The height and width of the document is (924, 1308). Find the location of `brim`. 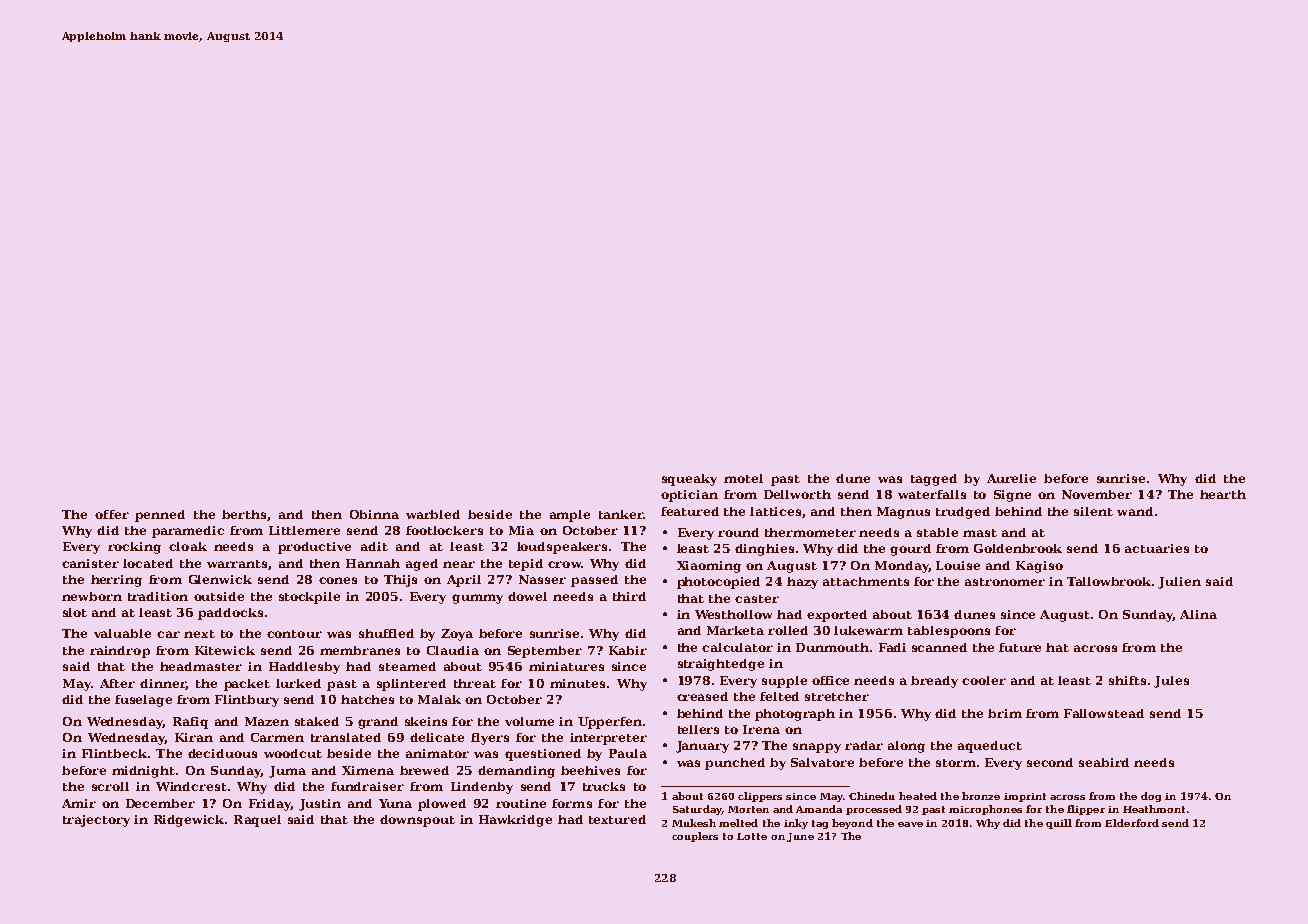

brim is located at coordinates (1005, 713).
